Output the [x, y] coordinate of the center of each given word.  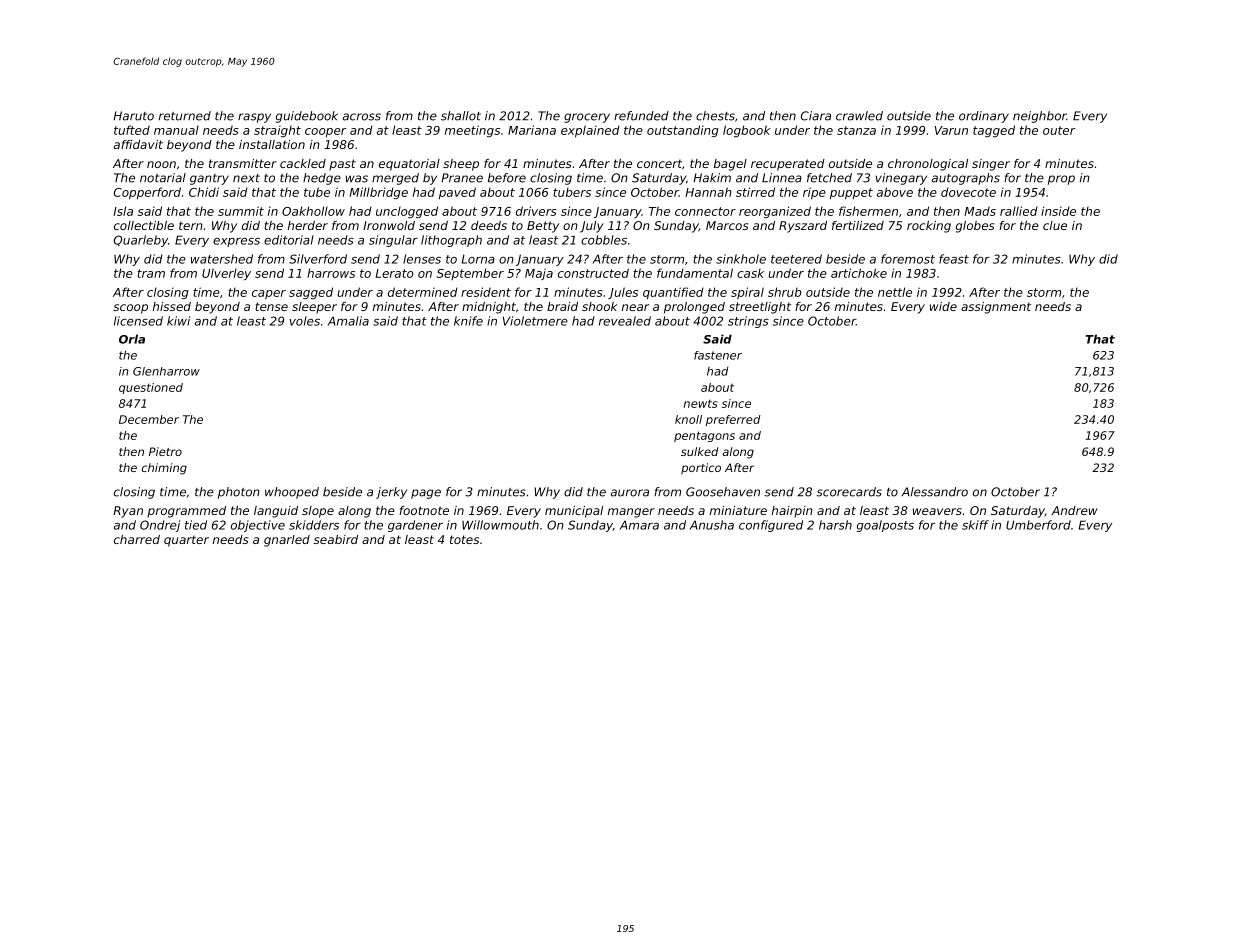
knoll [688, 419]
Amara [639, 525]
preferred [733, 420]
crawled [859, 116]
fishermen [868, 211]
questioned [151, 388]
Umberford [1038, 525]
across [362, 117]
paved [457, 193]
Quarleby [141, 241]
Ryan [128, 512]
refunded [641, 116]
